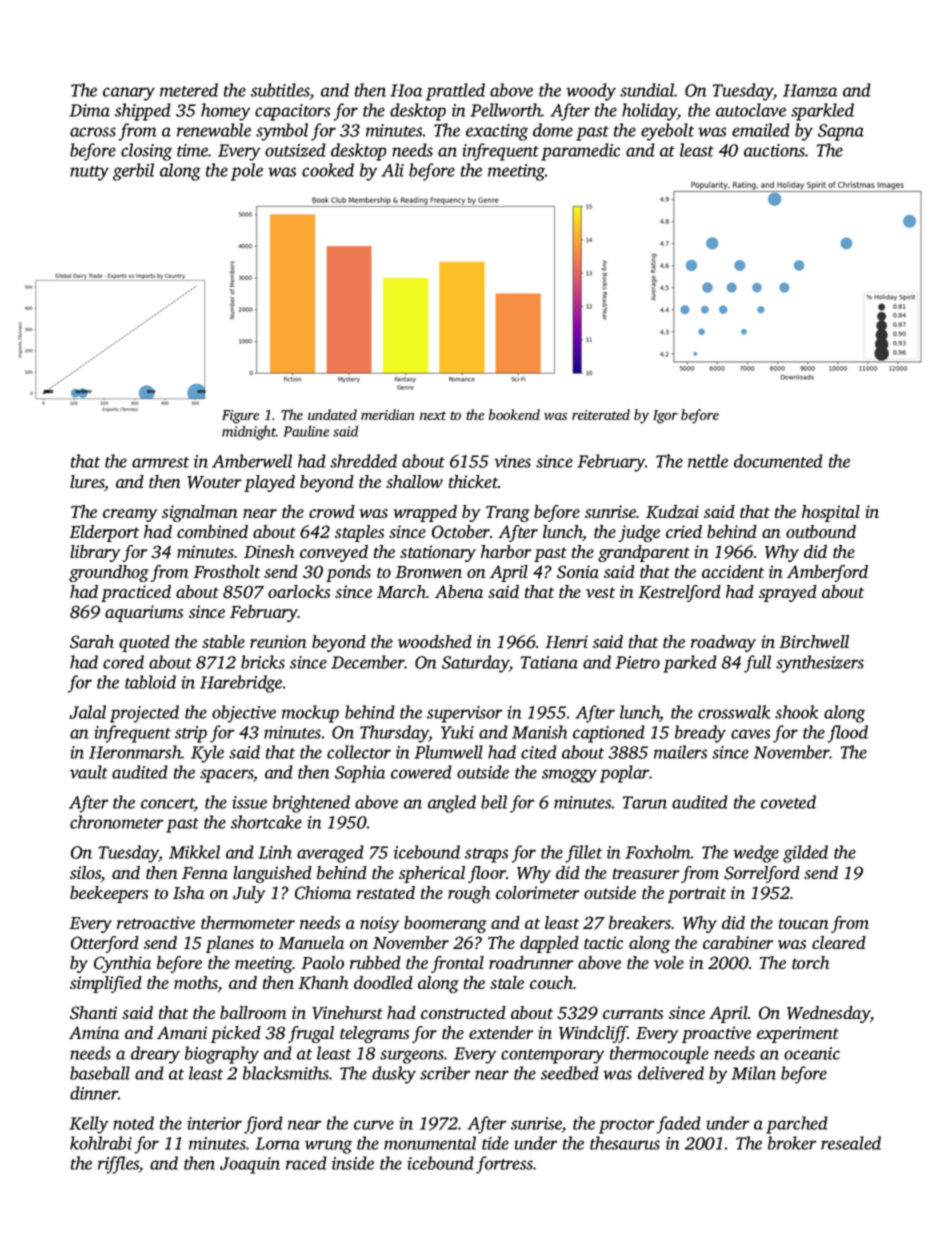 The image size is (952, 1233). I want to click on reiterated, so click(601, 414).
